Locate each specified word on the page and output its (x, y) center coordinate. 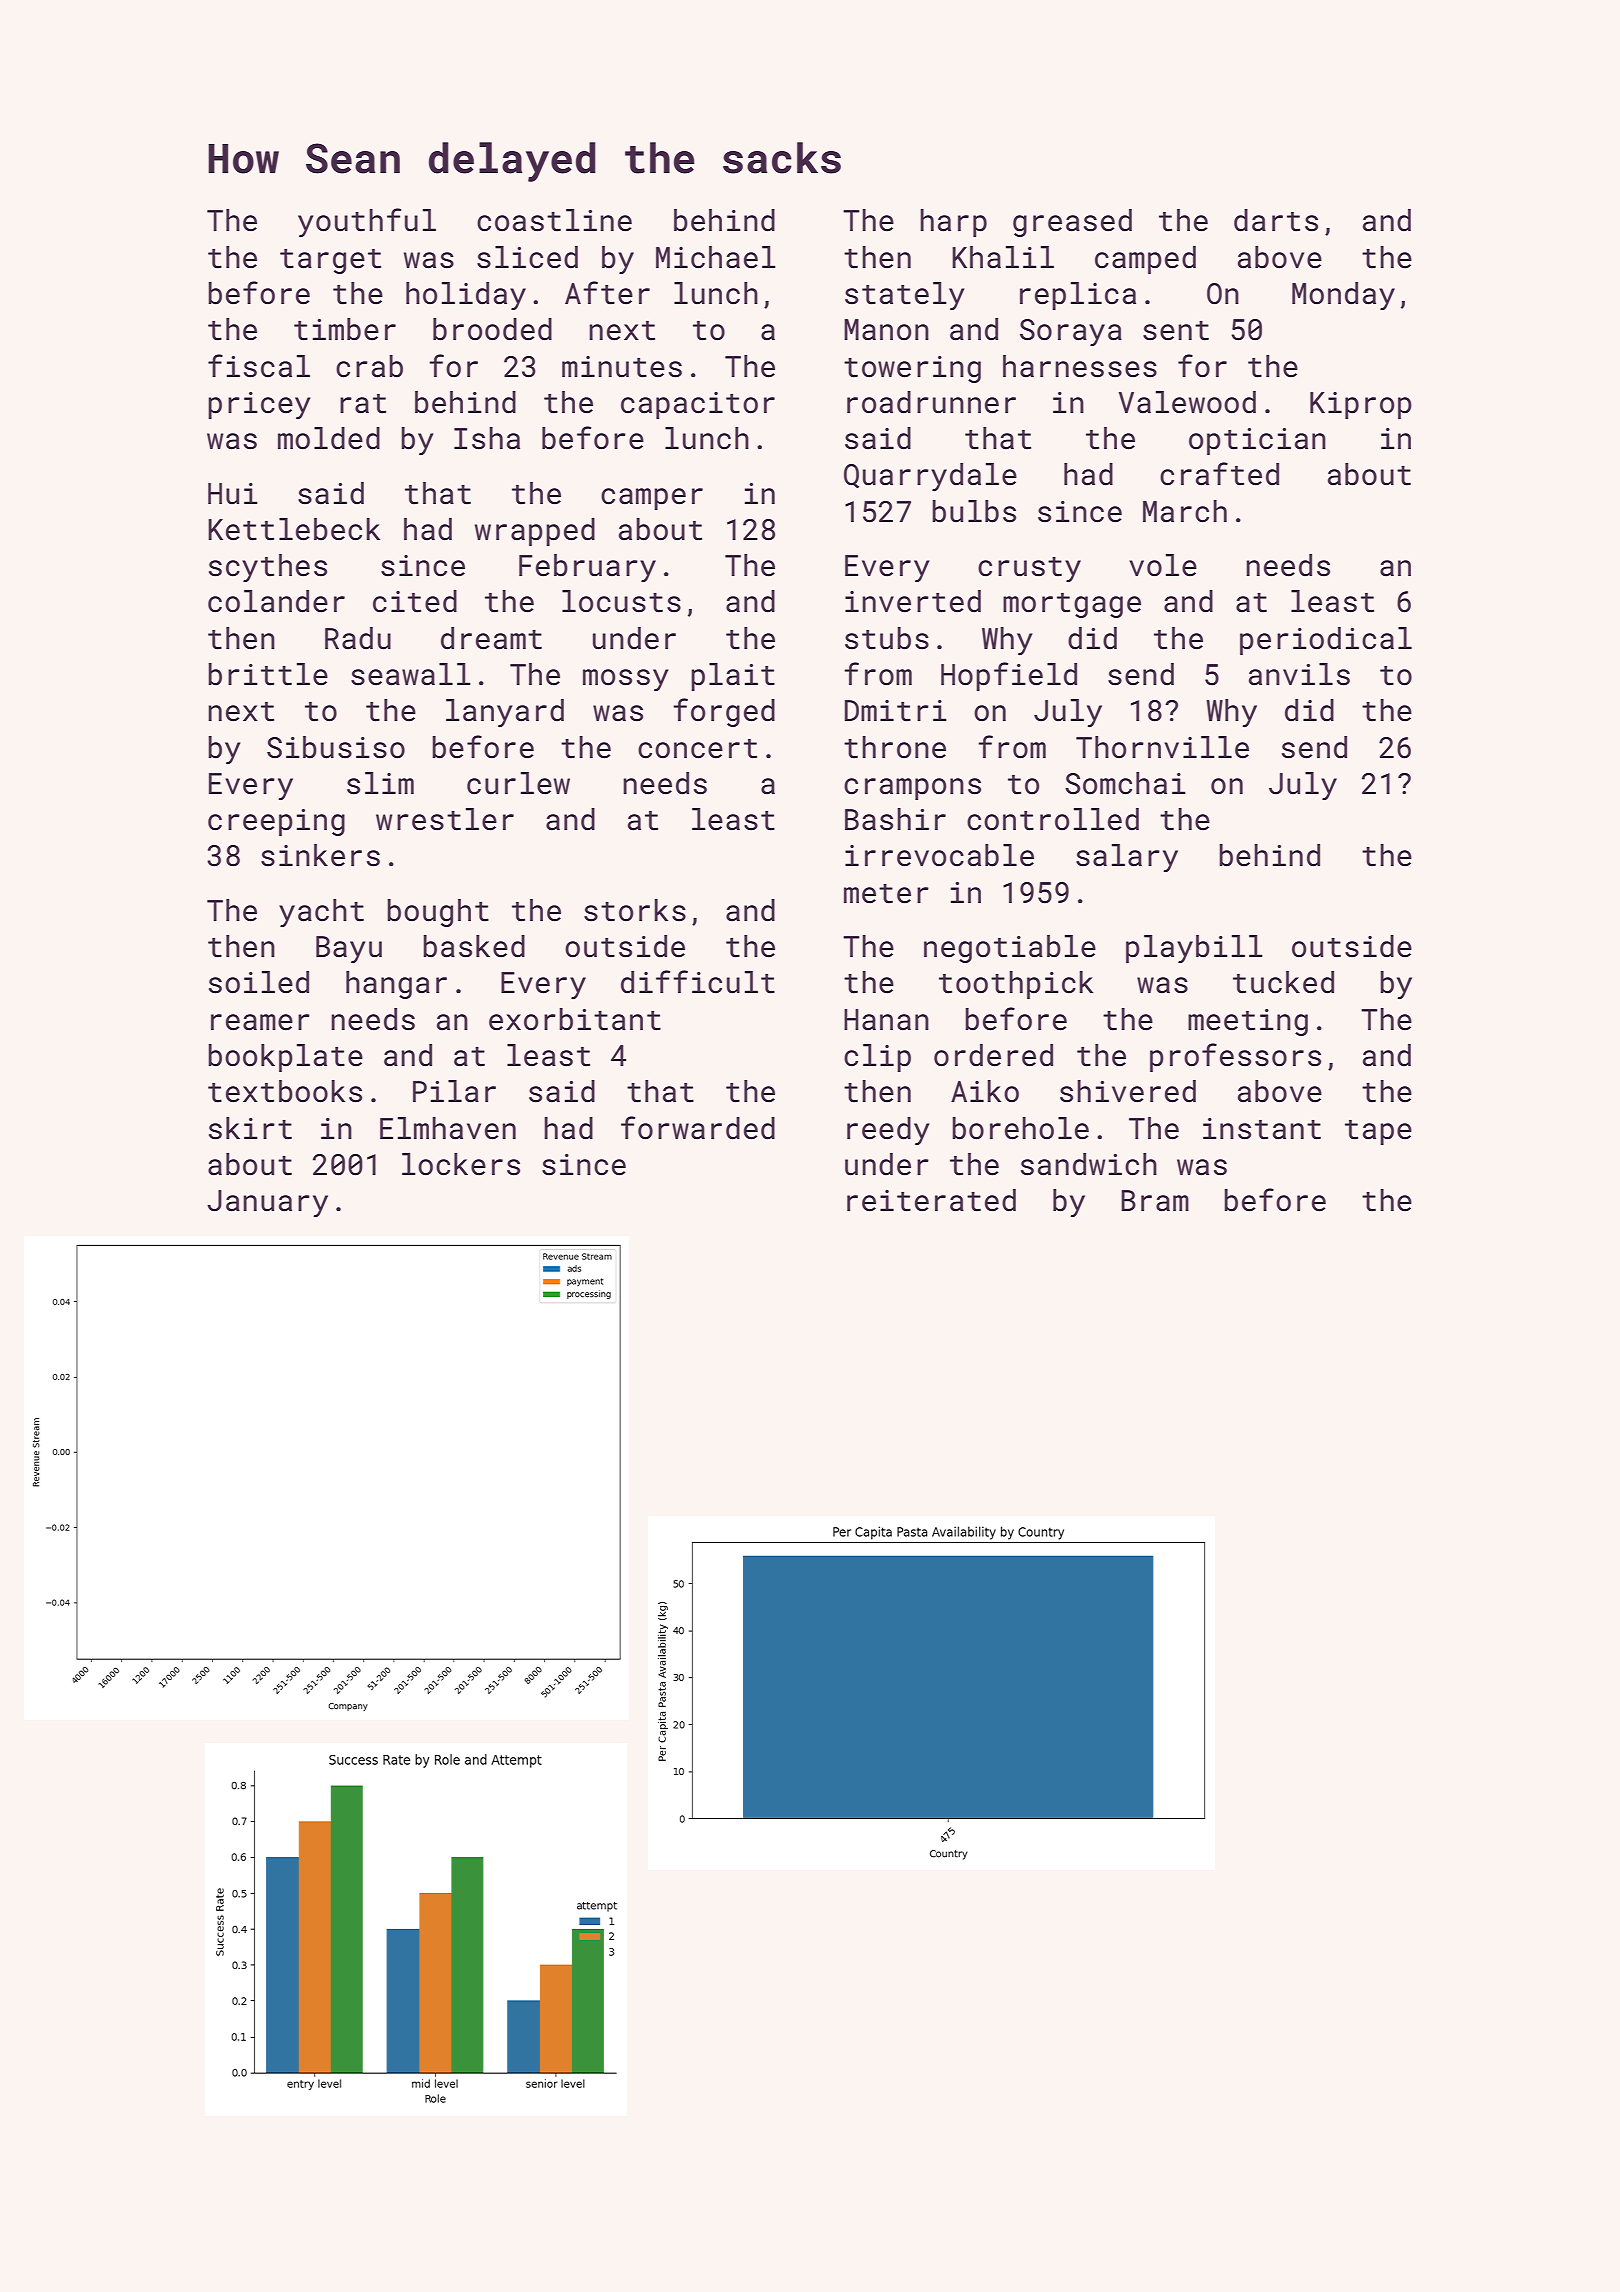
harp (953, 223)
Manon (886, 330)
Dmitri (896, 711)
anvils (1299, 674)
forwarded (698, 1128)
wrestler (445, 819)
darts (1276, 220)
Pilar (454, 1091)
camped (1145, 260)
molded (329, 438)
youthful (367, 223)
